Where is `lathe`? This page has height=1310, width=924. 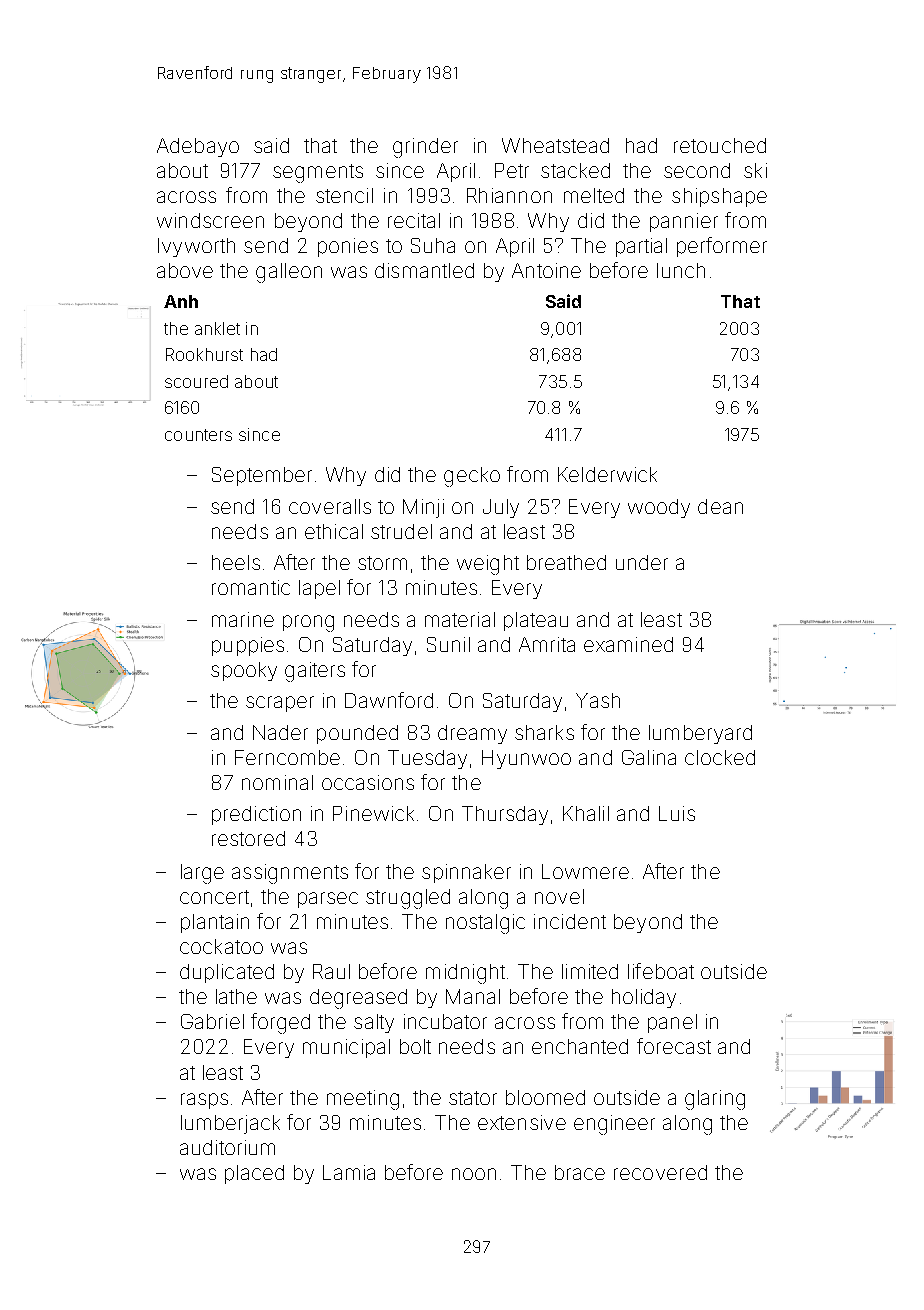 lathe is located at coordinates (236, 996).
